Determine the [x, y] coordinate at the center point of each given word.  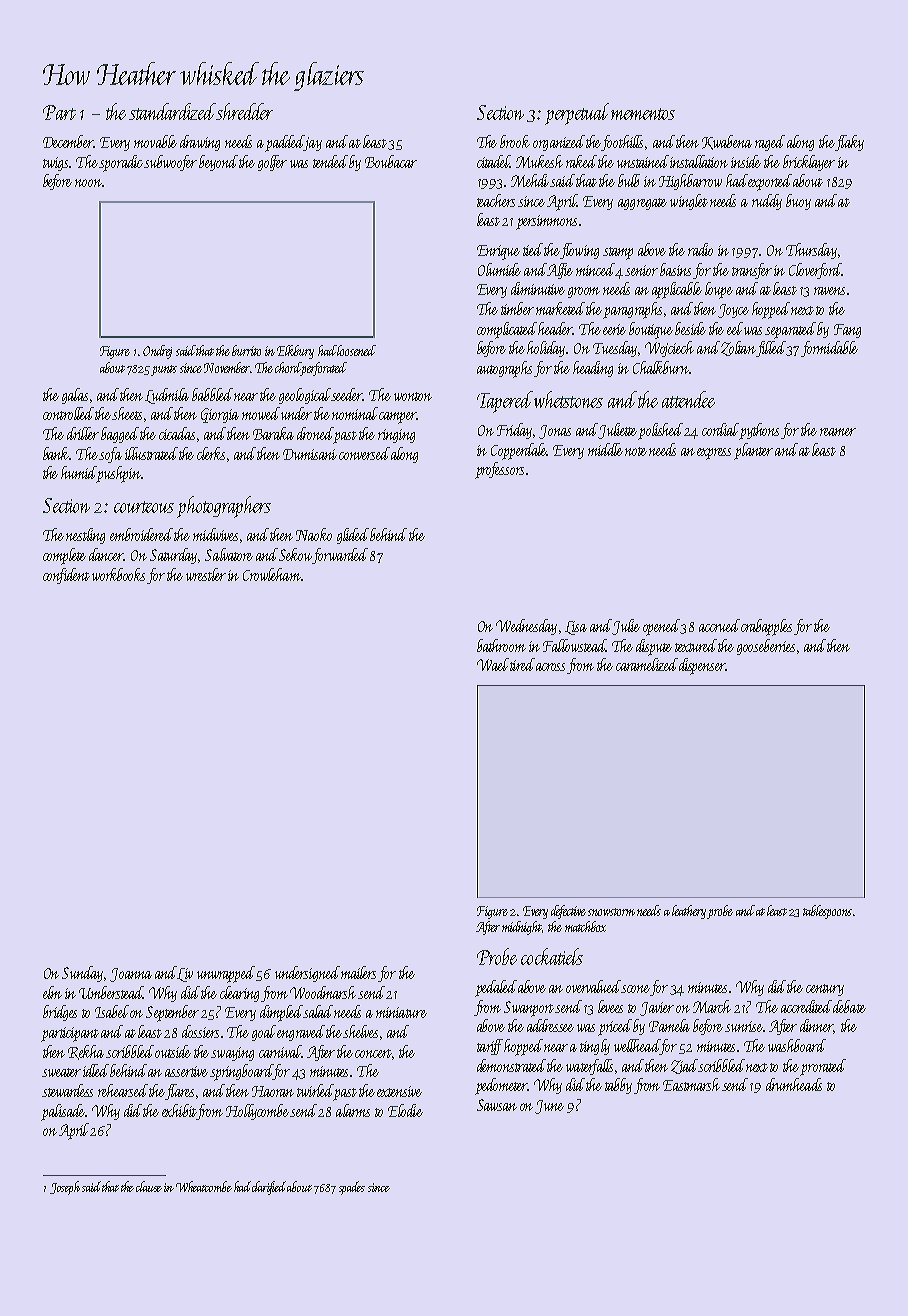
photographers [224, 507]
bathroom [501, 645]
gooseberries [766, 647]
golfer [272, 163]
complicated [508, 330]
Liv [185, 975]
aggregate [642, 204]
